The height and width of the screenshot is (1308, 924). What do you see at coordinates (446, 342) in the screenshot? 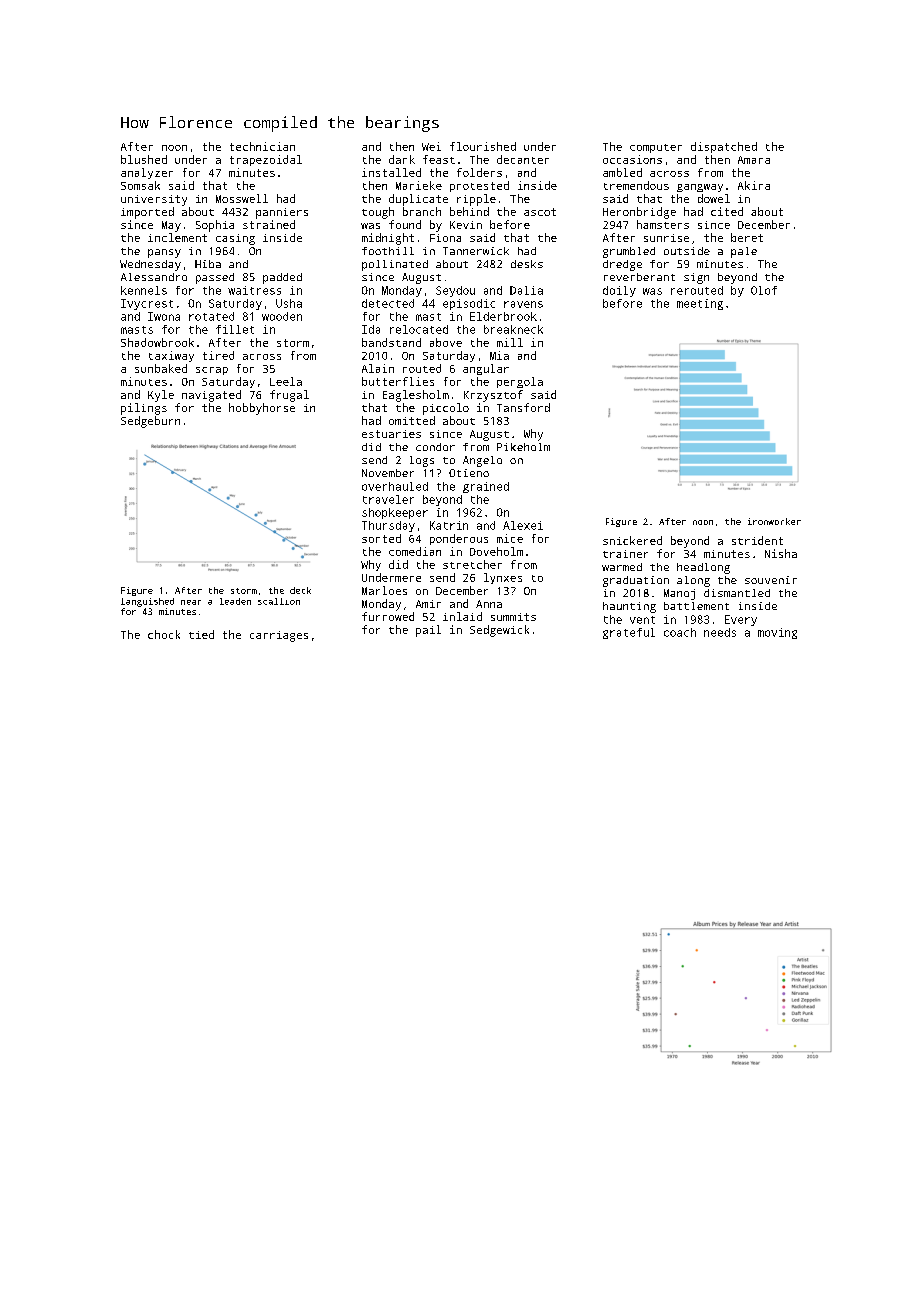
I see `above` at bounding box center [446, 342].
